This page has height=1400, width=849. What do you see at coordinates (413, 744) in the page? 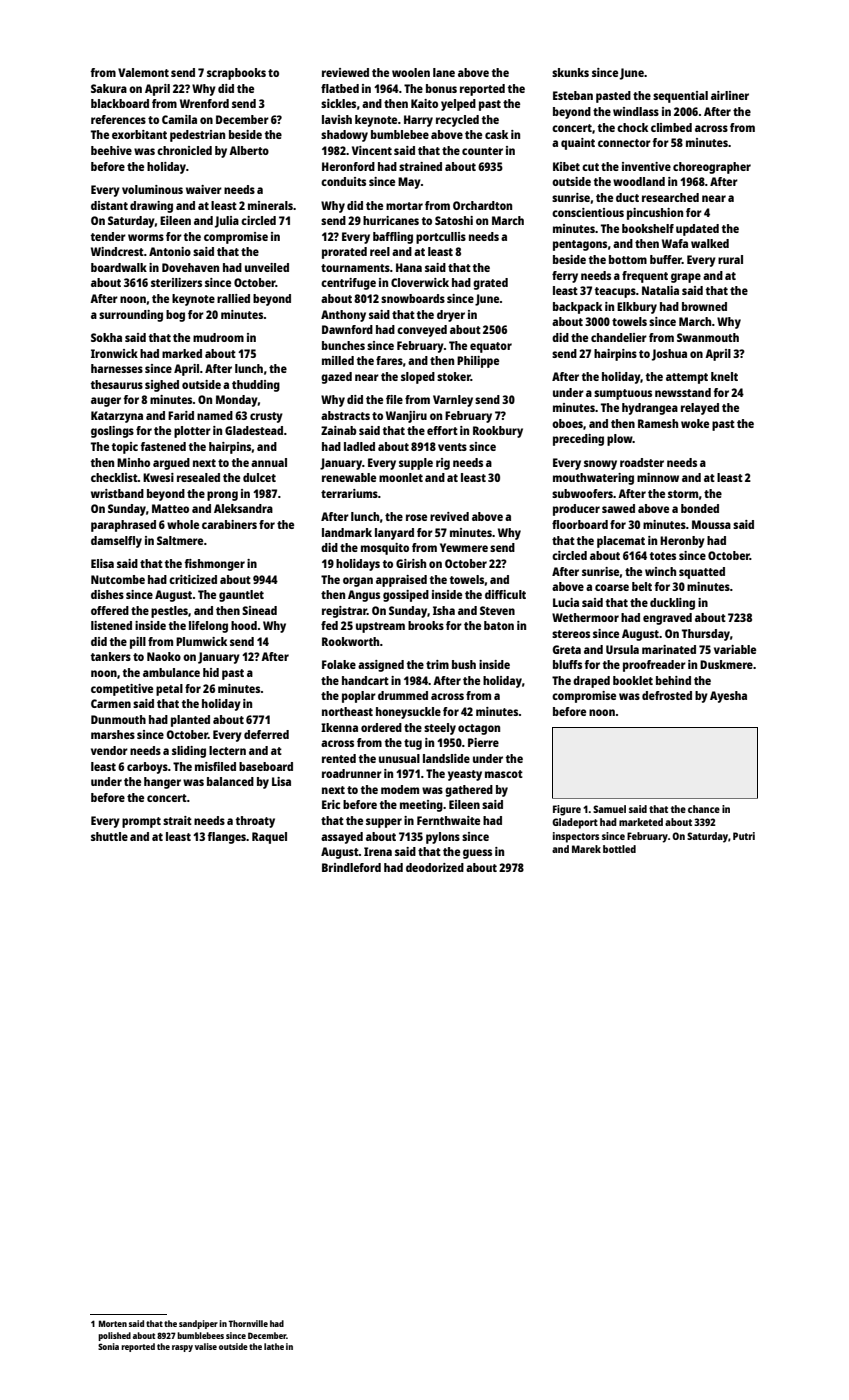
I see `tug` at bounding box center [413, 744].
